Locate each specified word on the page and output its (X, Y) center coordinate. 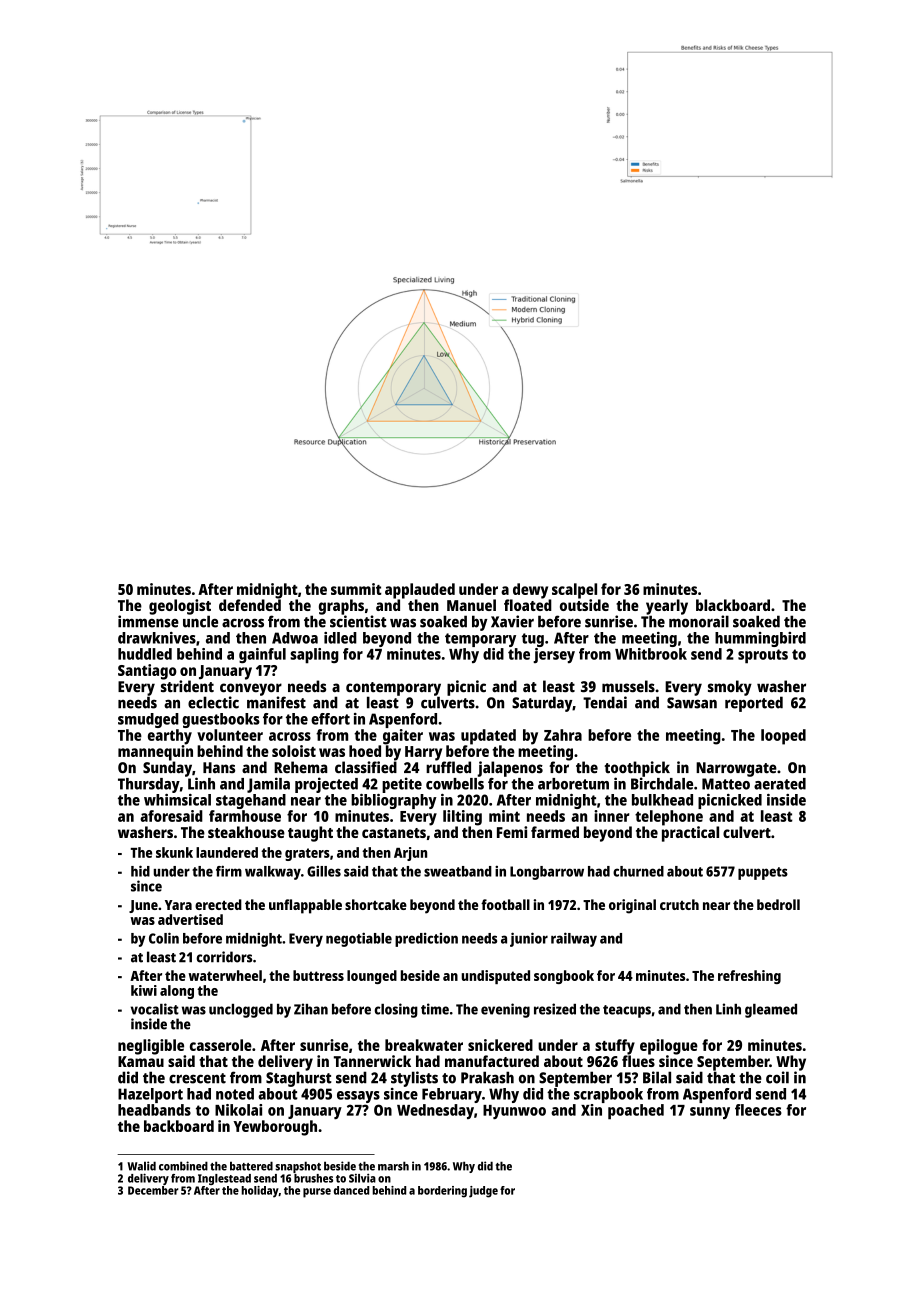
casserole (221, 1045)
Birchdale (662, 783)
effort (330, 719)
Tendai (605, 702)
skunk (174, 852)
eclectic (213, 702)
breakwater (424, 1045)
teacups (627, 1011)
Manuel (471, 605)
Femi (512, 832)
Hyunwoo (514, 1112)
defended (250, 605)
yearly (667, 607)
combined (183, 1166)
